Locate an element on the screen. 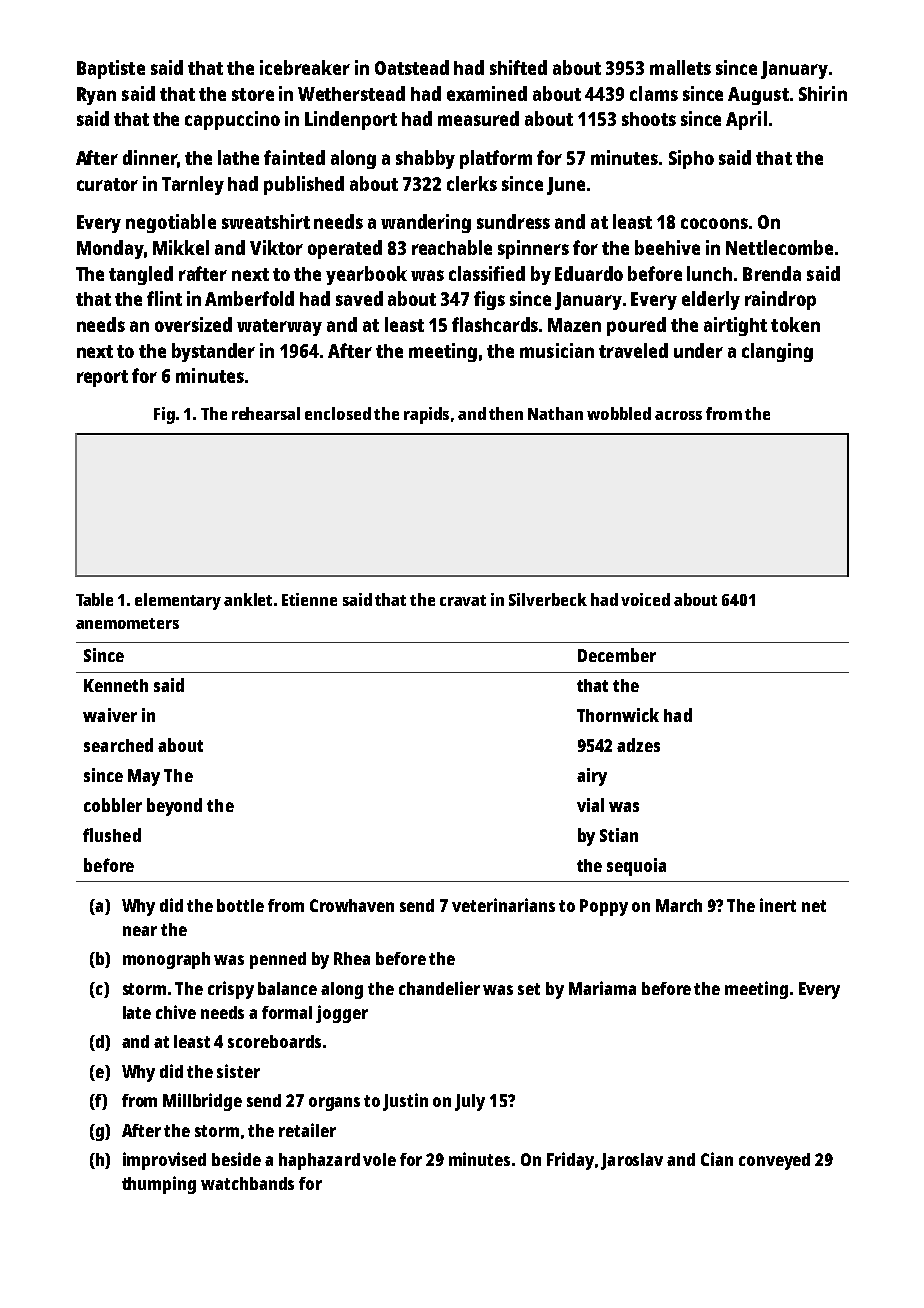 This screenshot has width=924, height=1308. Silverbeck is located at coordinates (548, 599).
